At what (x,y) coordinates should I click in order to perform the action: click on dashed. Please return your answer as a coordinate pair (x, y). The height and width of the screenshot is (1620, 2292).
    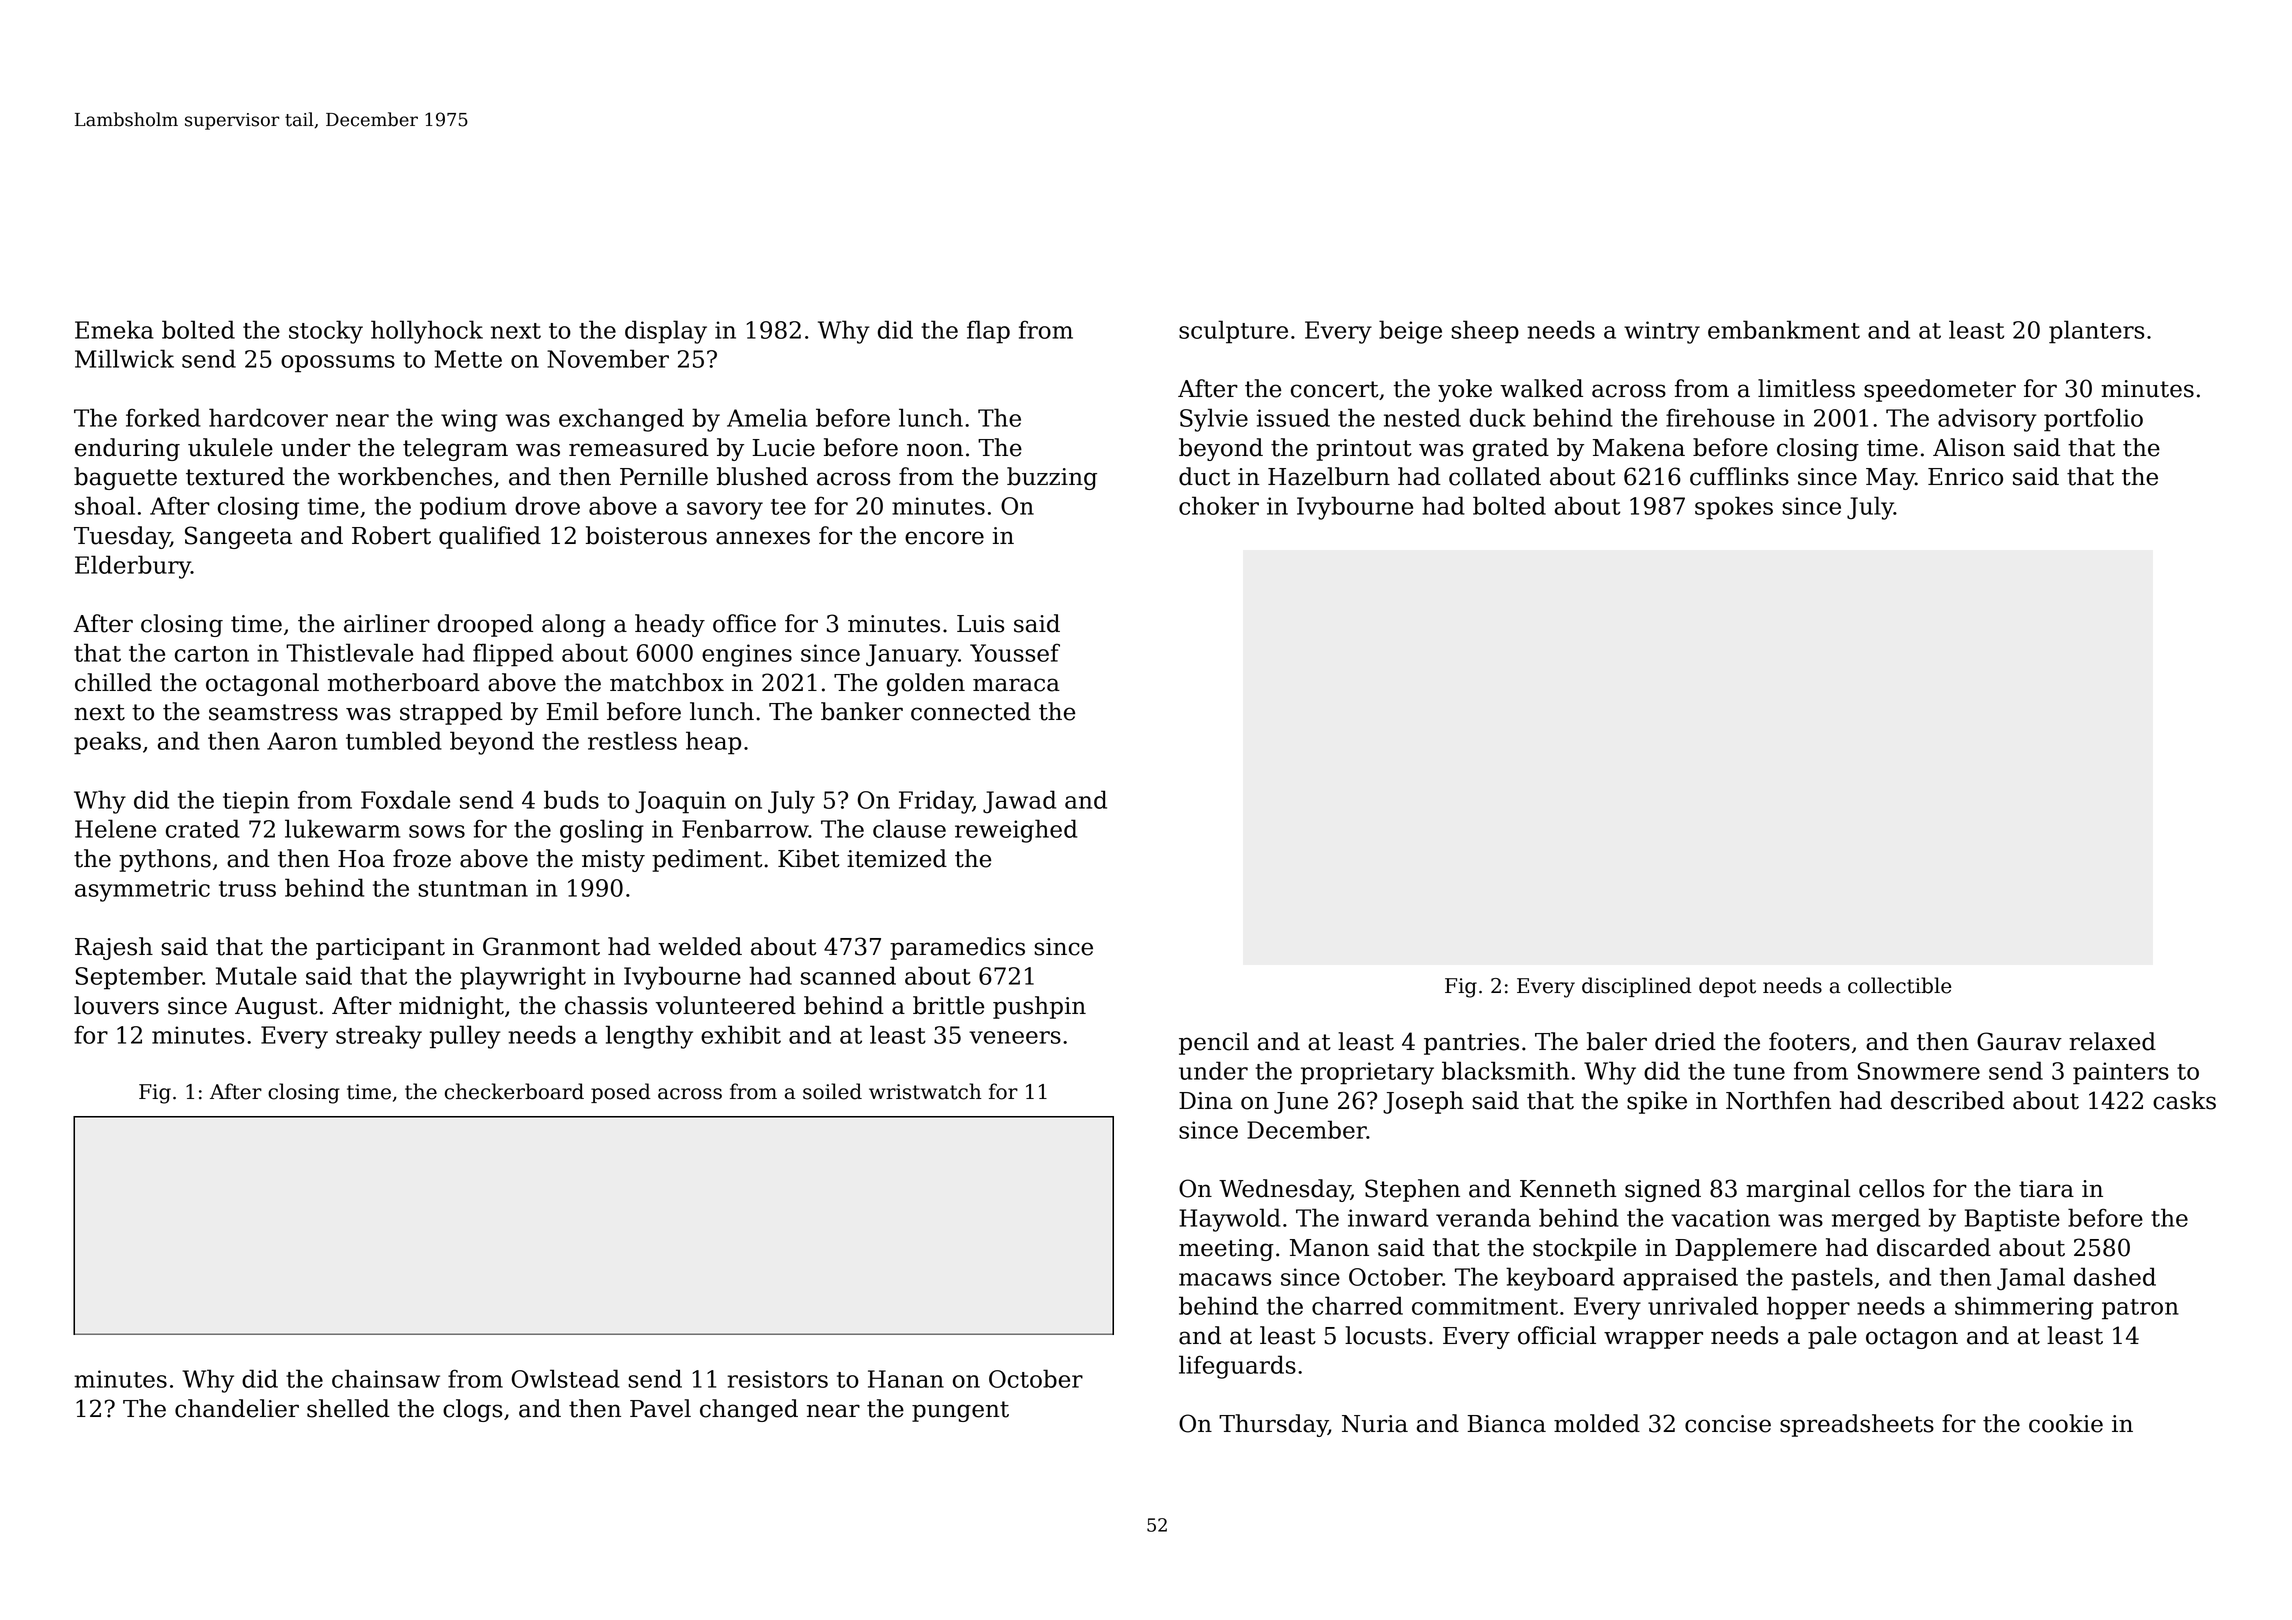
    Looking at the image, I should click on (2115, 1276).
